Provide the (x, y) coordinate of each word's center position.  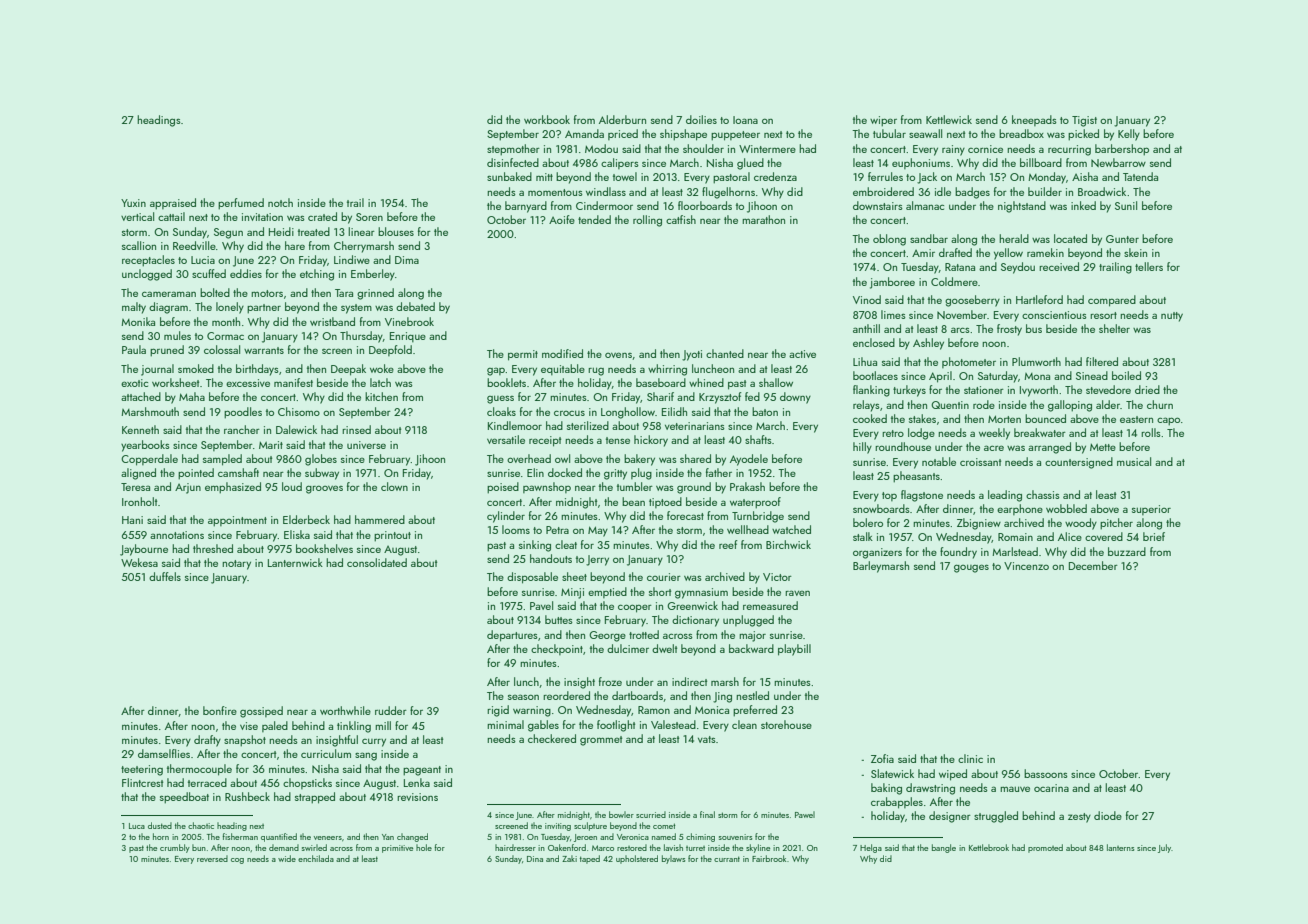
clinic (970, 758)
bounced (1045, 418)
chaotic (201, 825)
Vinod (867, 299)
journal (157, 370)
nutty (1172, 317)
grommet (601, 741)
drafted (955, 252)
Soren (369, 217)
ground (694, 488)
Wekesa (139, 562)
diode (1108, 815)
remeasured (770, 605)
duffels (165, 576)
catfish (681, 219)
